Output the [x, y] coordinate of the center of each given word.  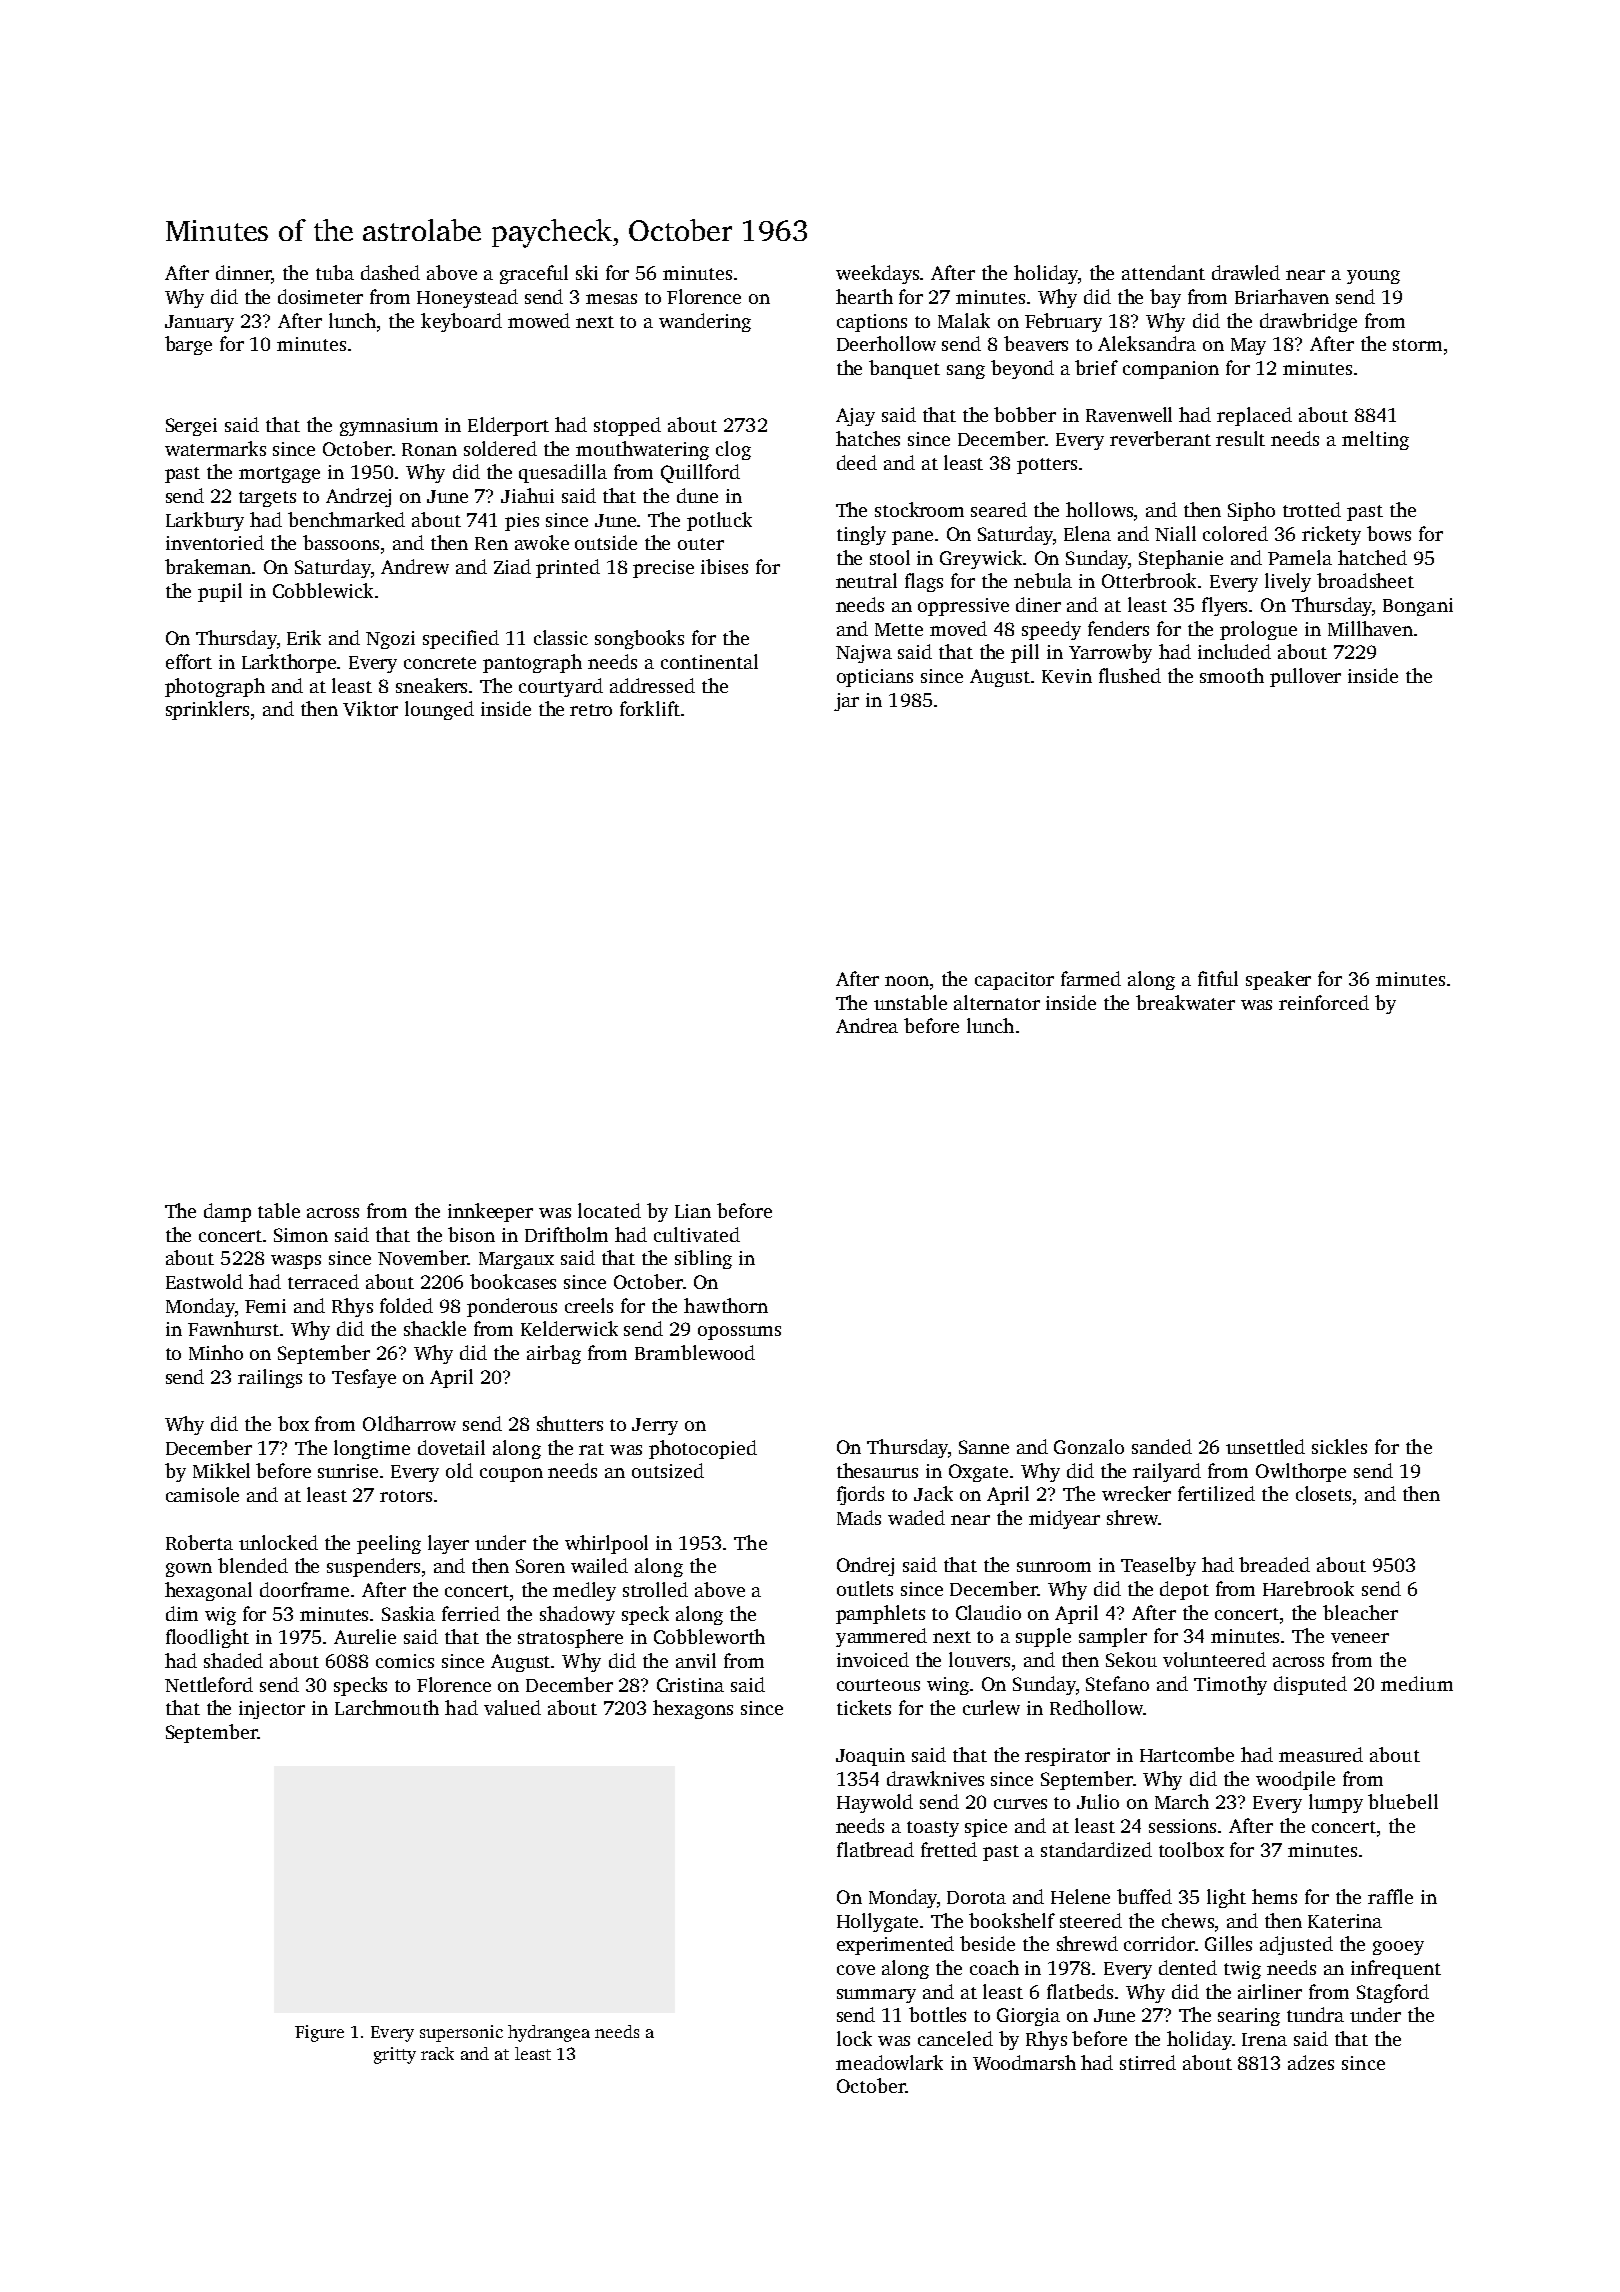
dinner [243, 272]
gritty [395, 2055]
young [1373, 277]
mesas [611, 299]
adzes [1311, 2062]
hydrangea [549, 2033]
